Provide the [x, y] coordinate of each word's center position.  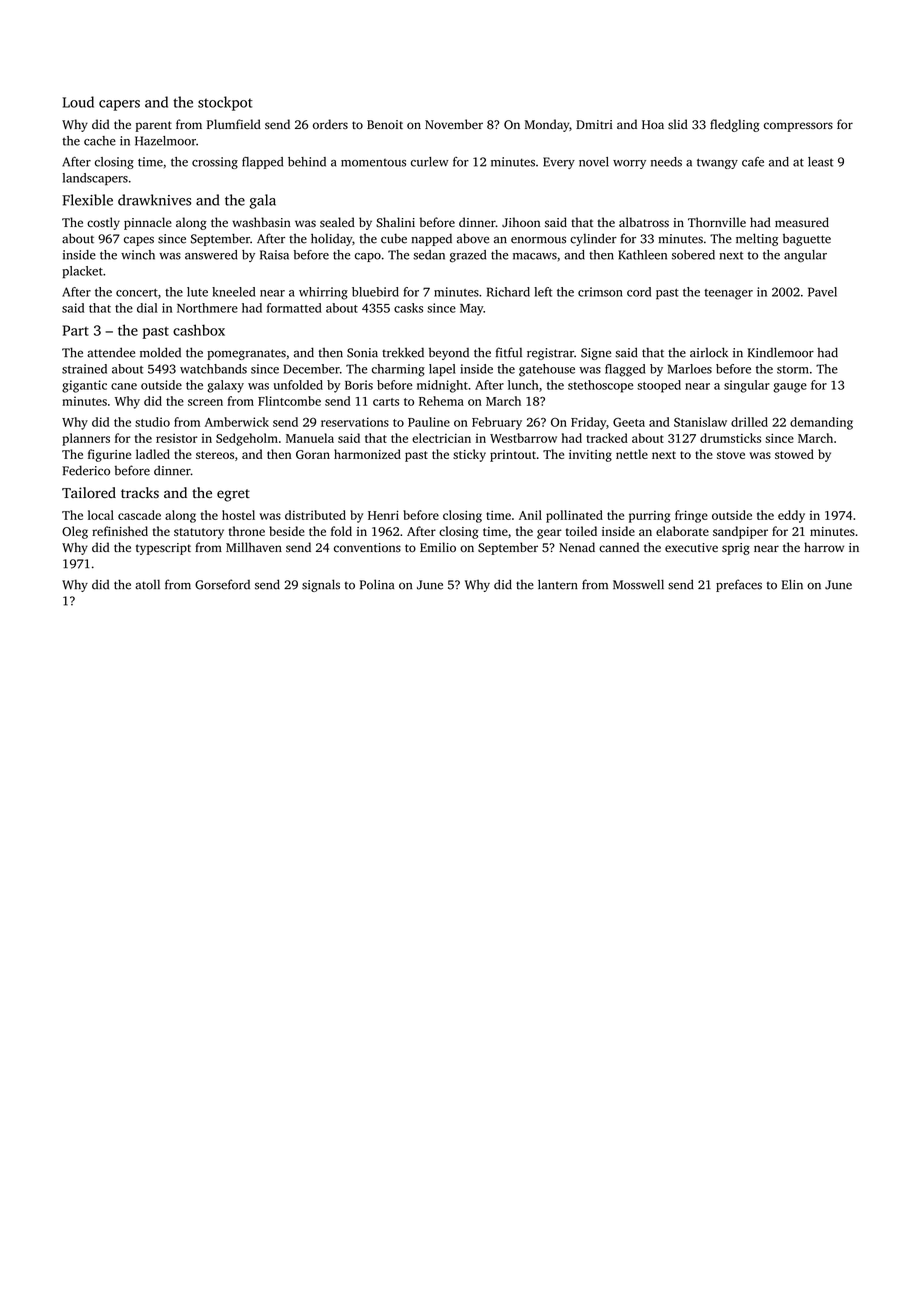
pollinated [574, 516]
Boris [359, 385]
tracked [607, 438]
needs [666, 162]
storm [793, 370]
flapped [262, 163]
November [454, 124]
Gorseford [222, 584]
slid [678, 124]
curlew [430, 162]
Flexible [87, 200]
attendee [111, 352]
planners [86, 439]
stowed [794, 454]
